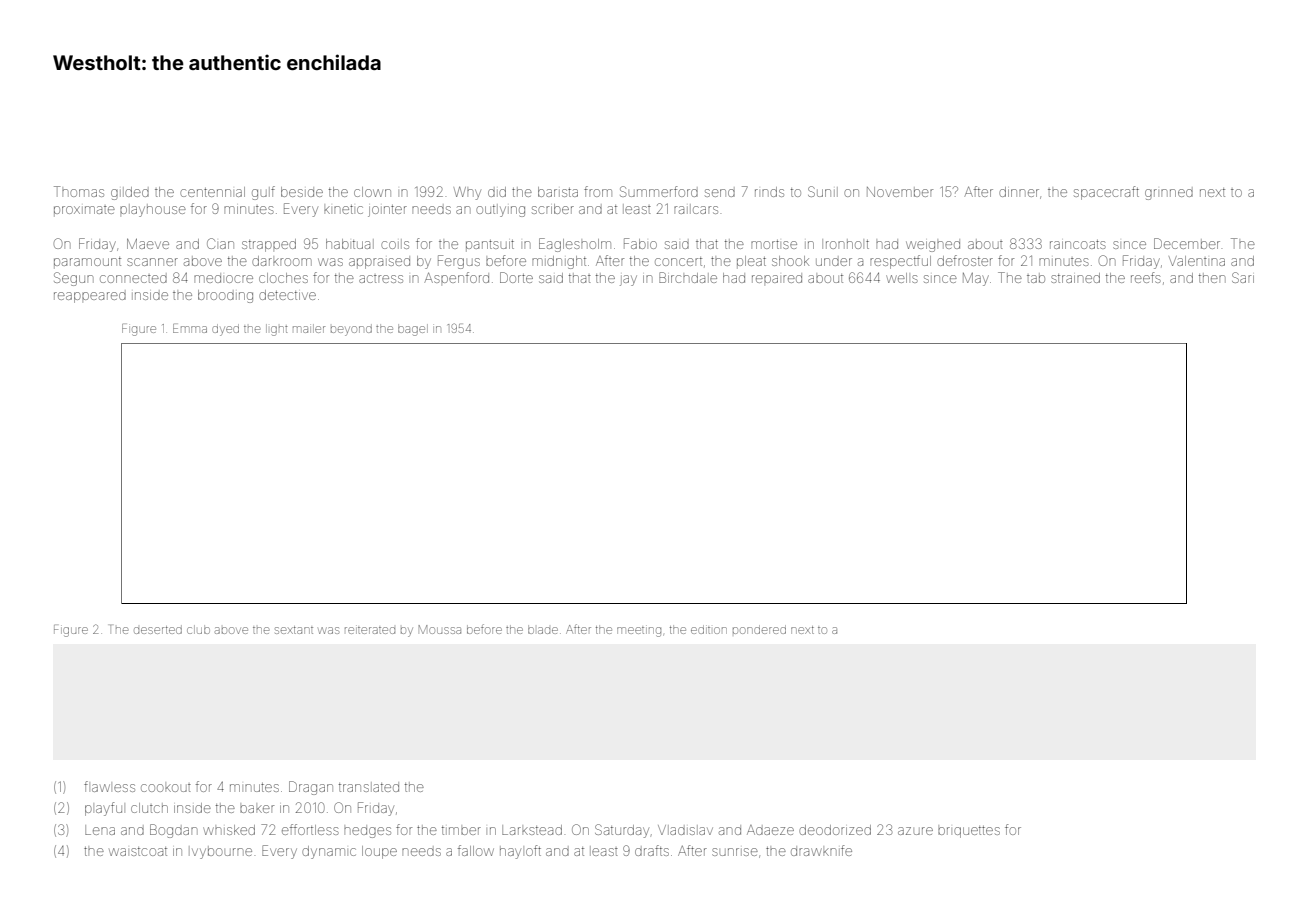 The width and height of the screenshot is (1308, 924). I want to click on May, so click(976, 279).
